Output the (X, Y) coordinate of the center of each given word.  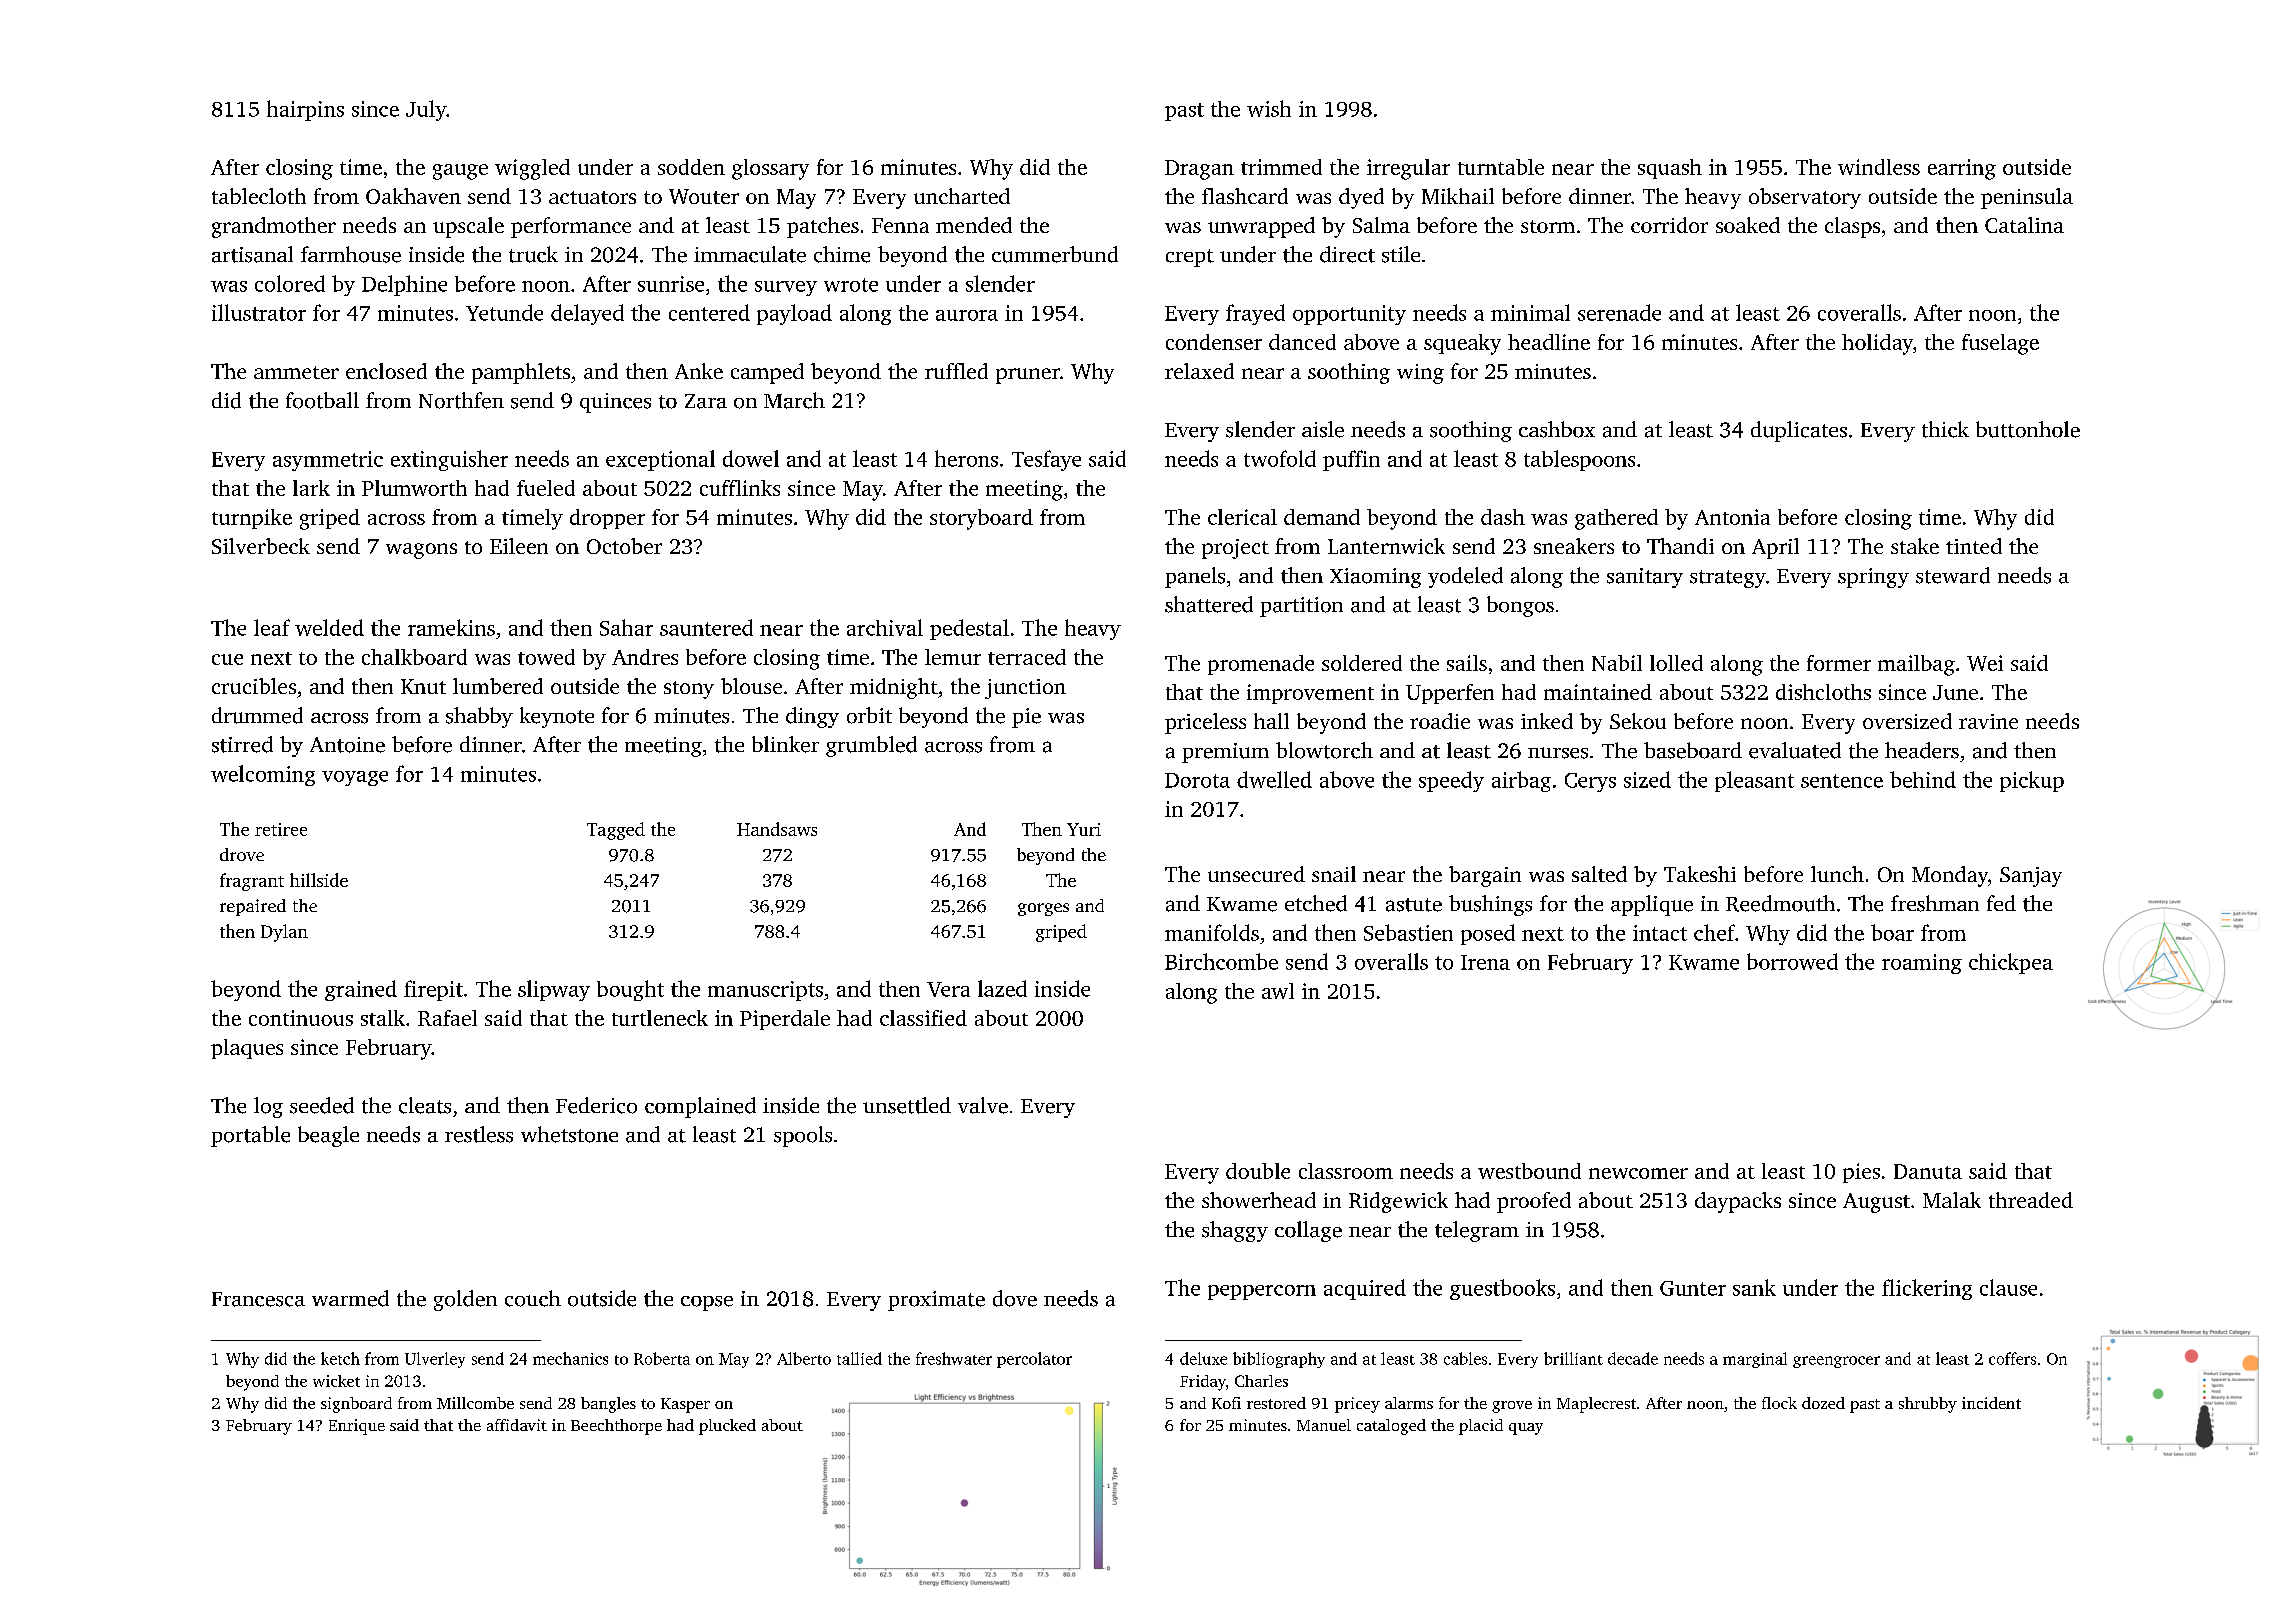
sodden (691, 167)
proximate (936, 1301)
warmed (350, 1298)
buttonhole (2028, 429)
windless (1879, 167)
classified (923, 1018)
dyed (1361, 198)
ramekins (451, 627)
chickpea (2011, 963)
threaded (2031, 1200)
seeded (322, 1105)
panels (1195, 577)
